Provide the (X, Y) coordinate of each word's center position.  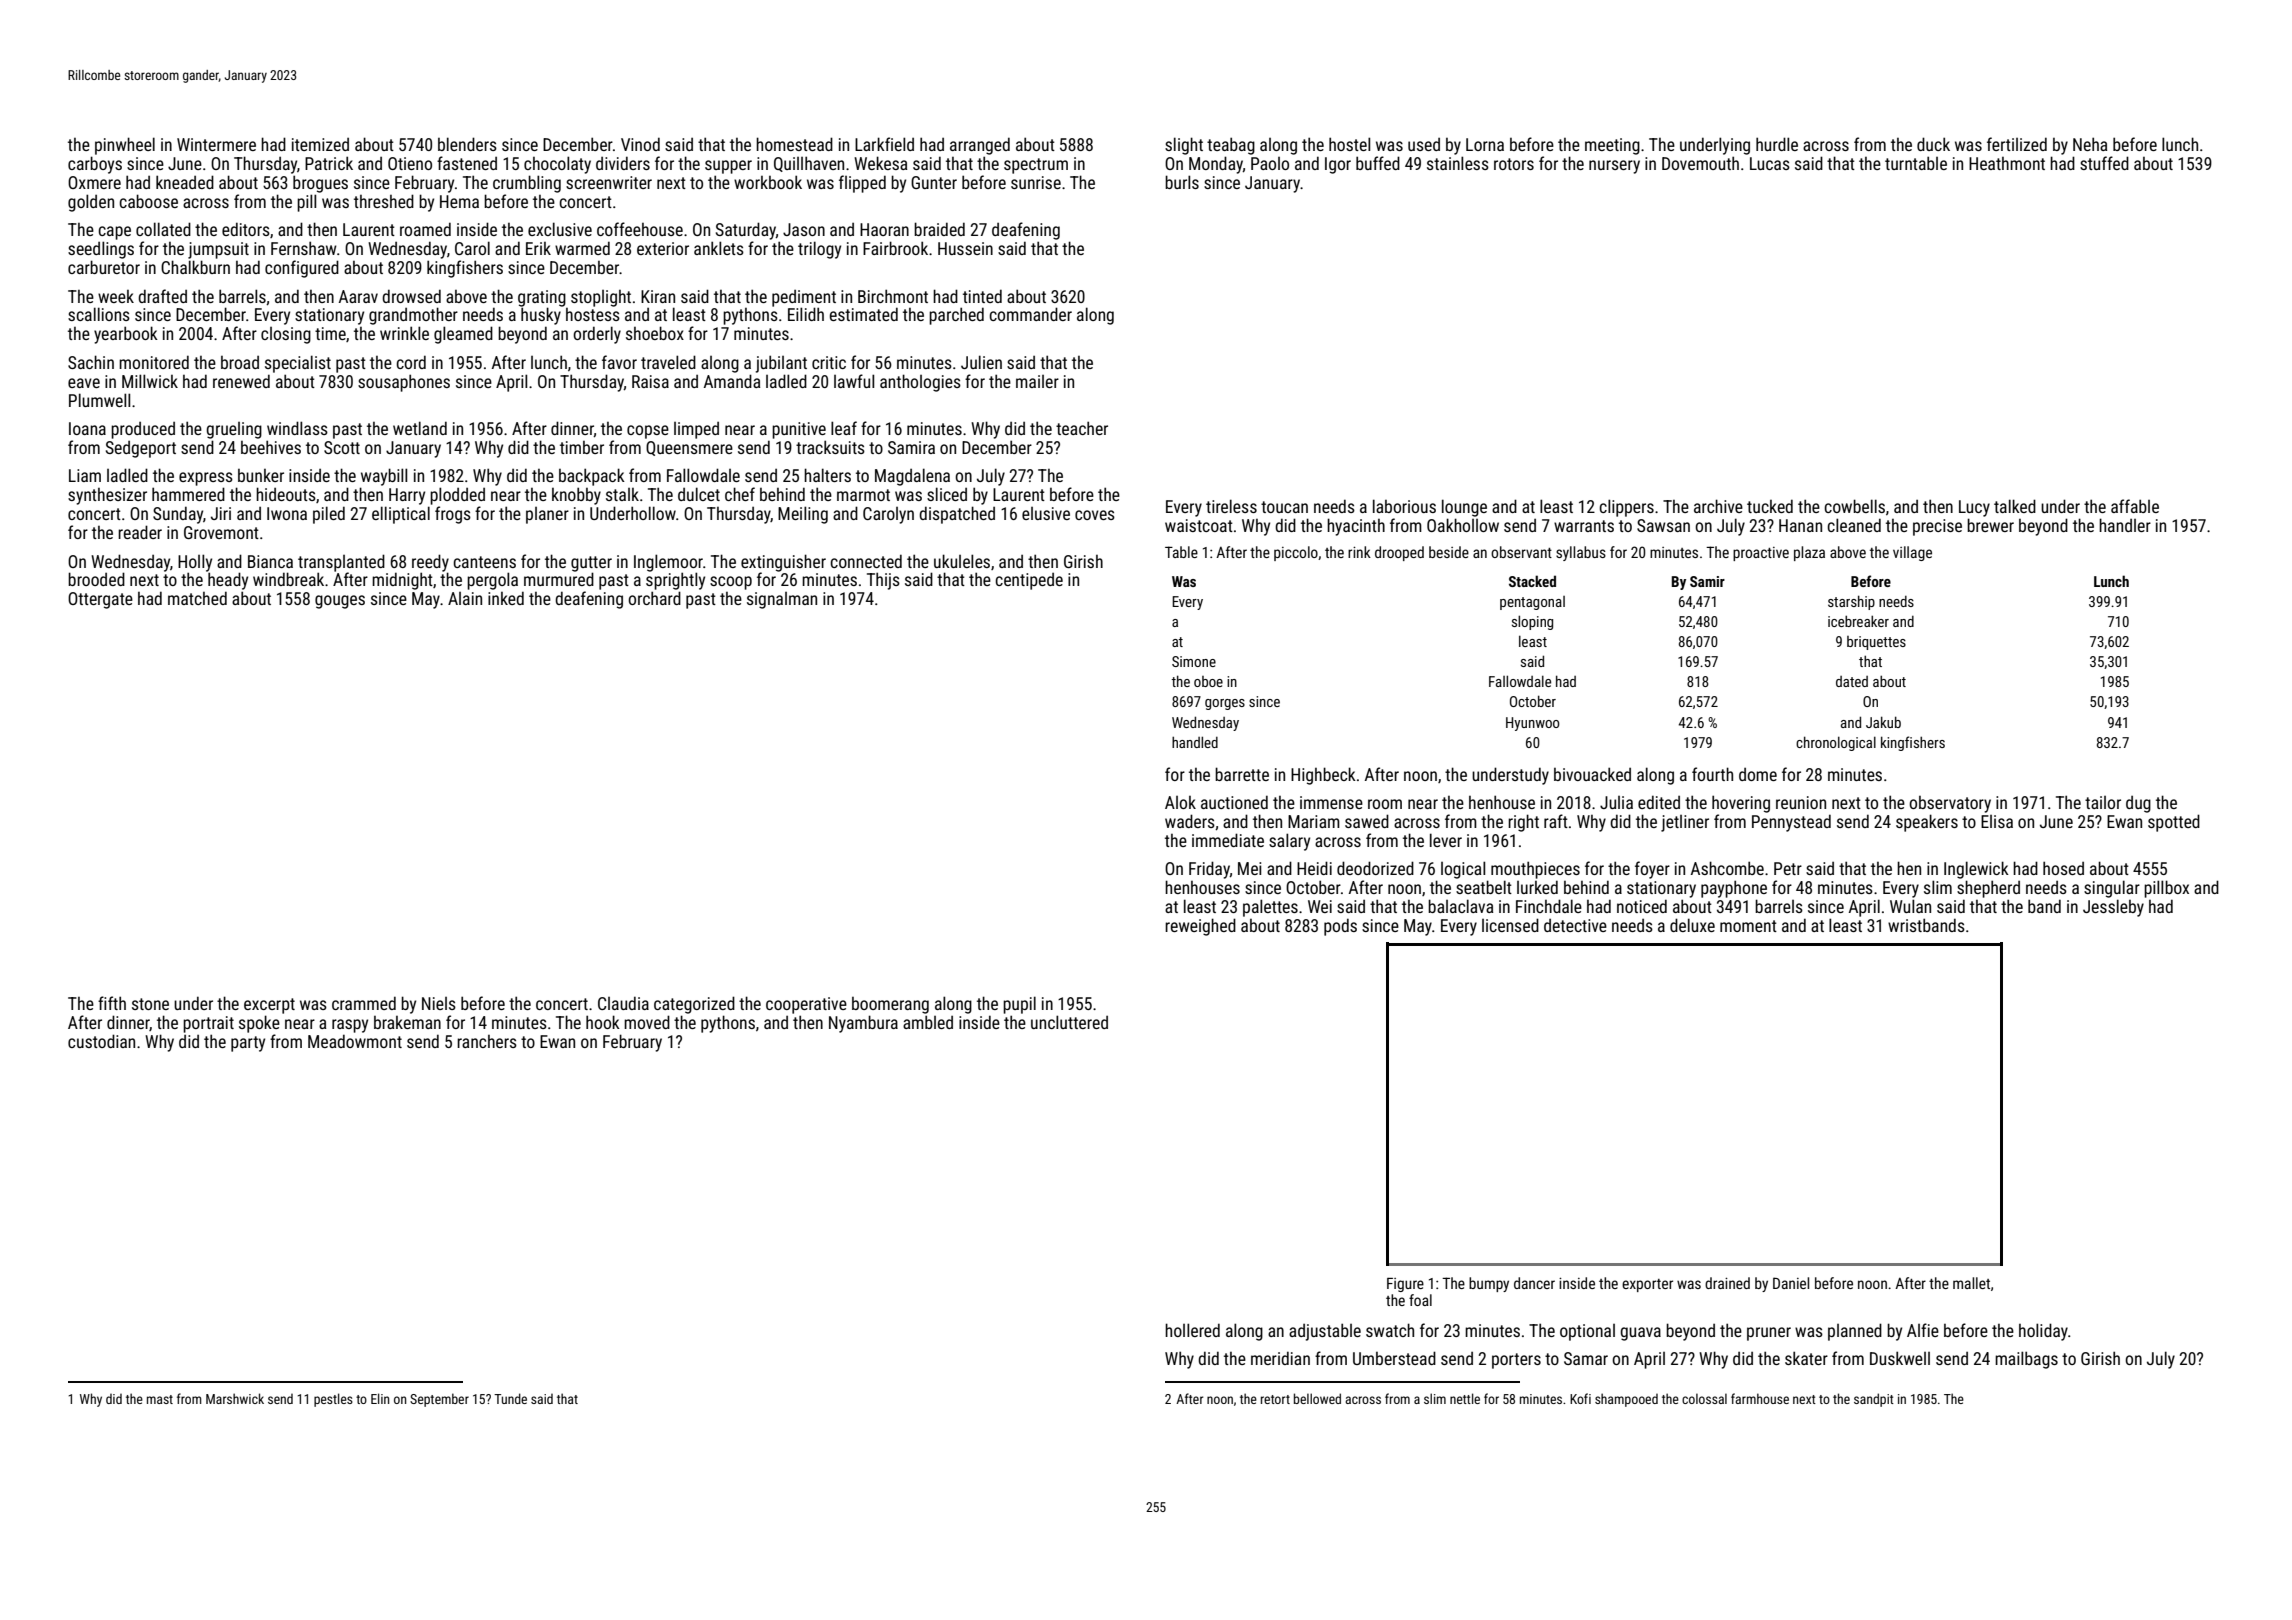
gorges (1225, 704)
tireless (1231, 506)
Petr (1788, 868)
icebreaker (1858, 621)
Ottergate (100, 600)
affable (2135, 506)
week (116, 296)
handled (1195, 742)
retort (1275, 1399)
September (439, 1400)
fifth (112, 1003)
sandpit (1874, 1400)
